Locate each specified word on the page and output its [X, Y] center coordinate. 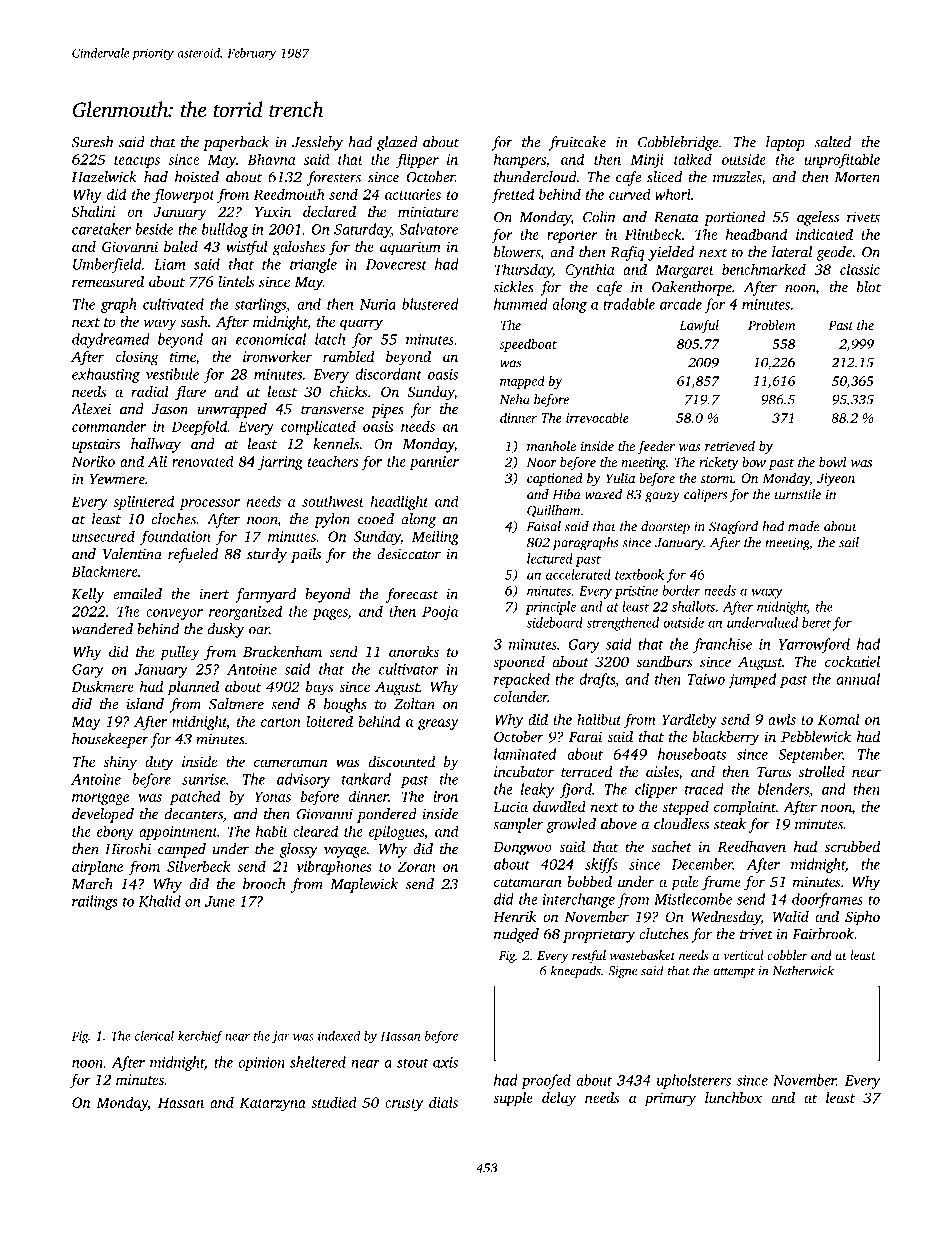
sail [849, 542]
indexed [339, 1036]
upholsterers [694, 1081]
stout [413, 1063]
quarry [361, 325]
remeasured [108, 281]
